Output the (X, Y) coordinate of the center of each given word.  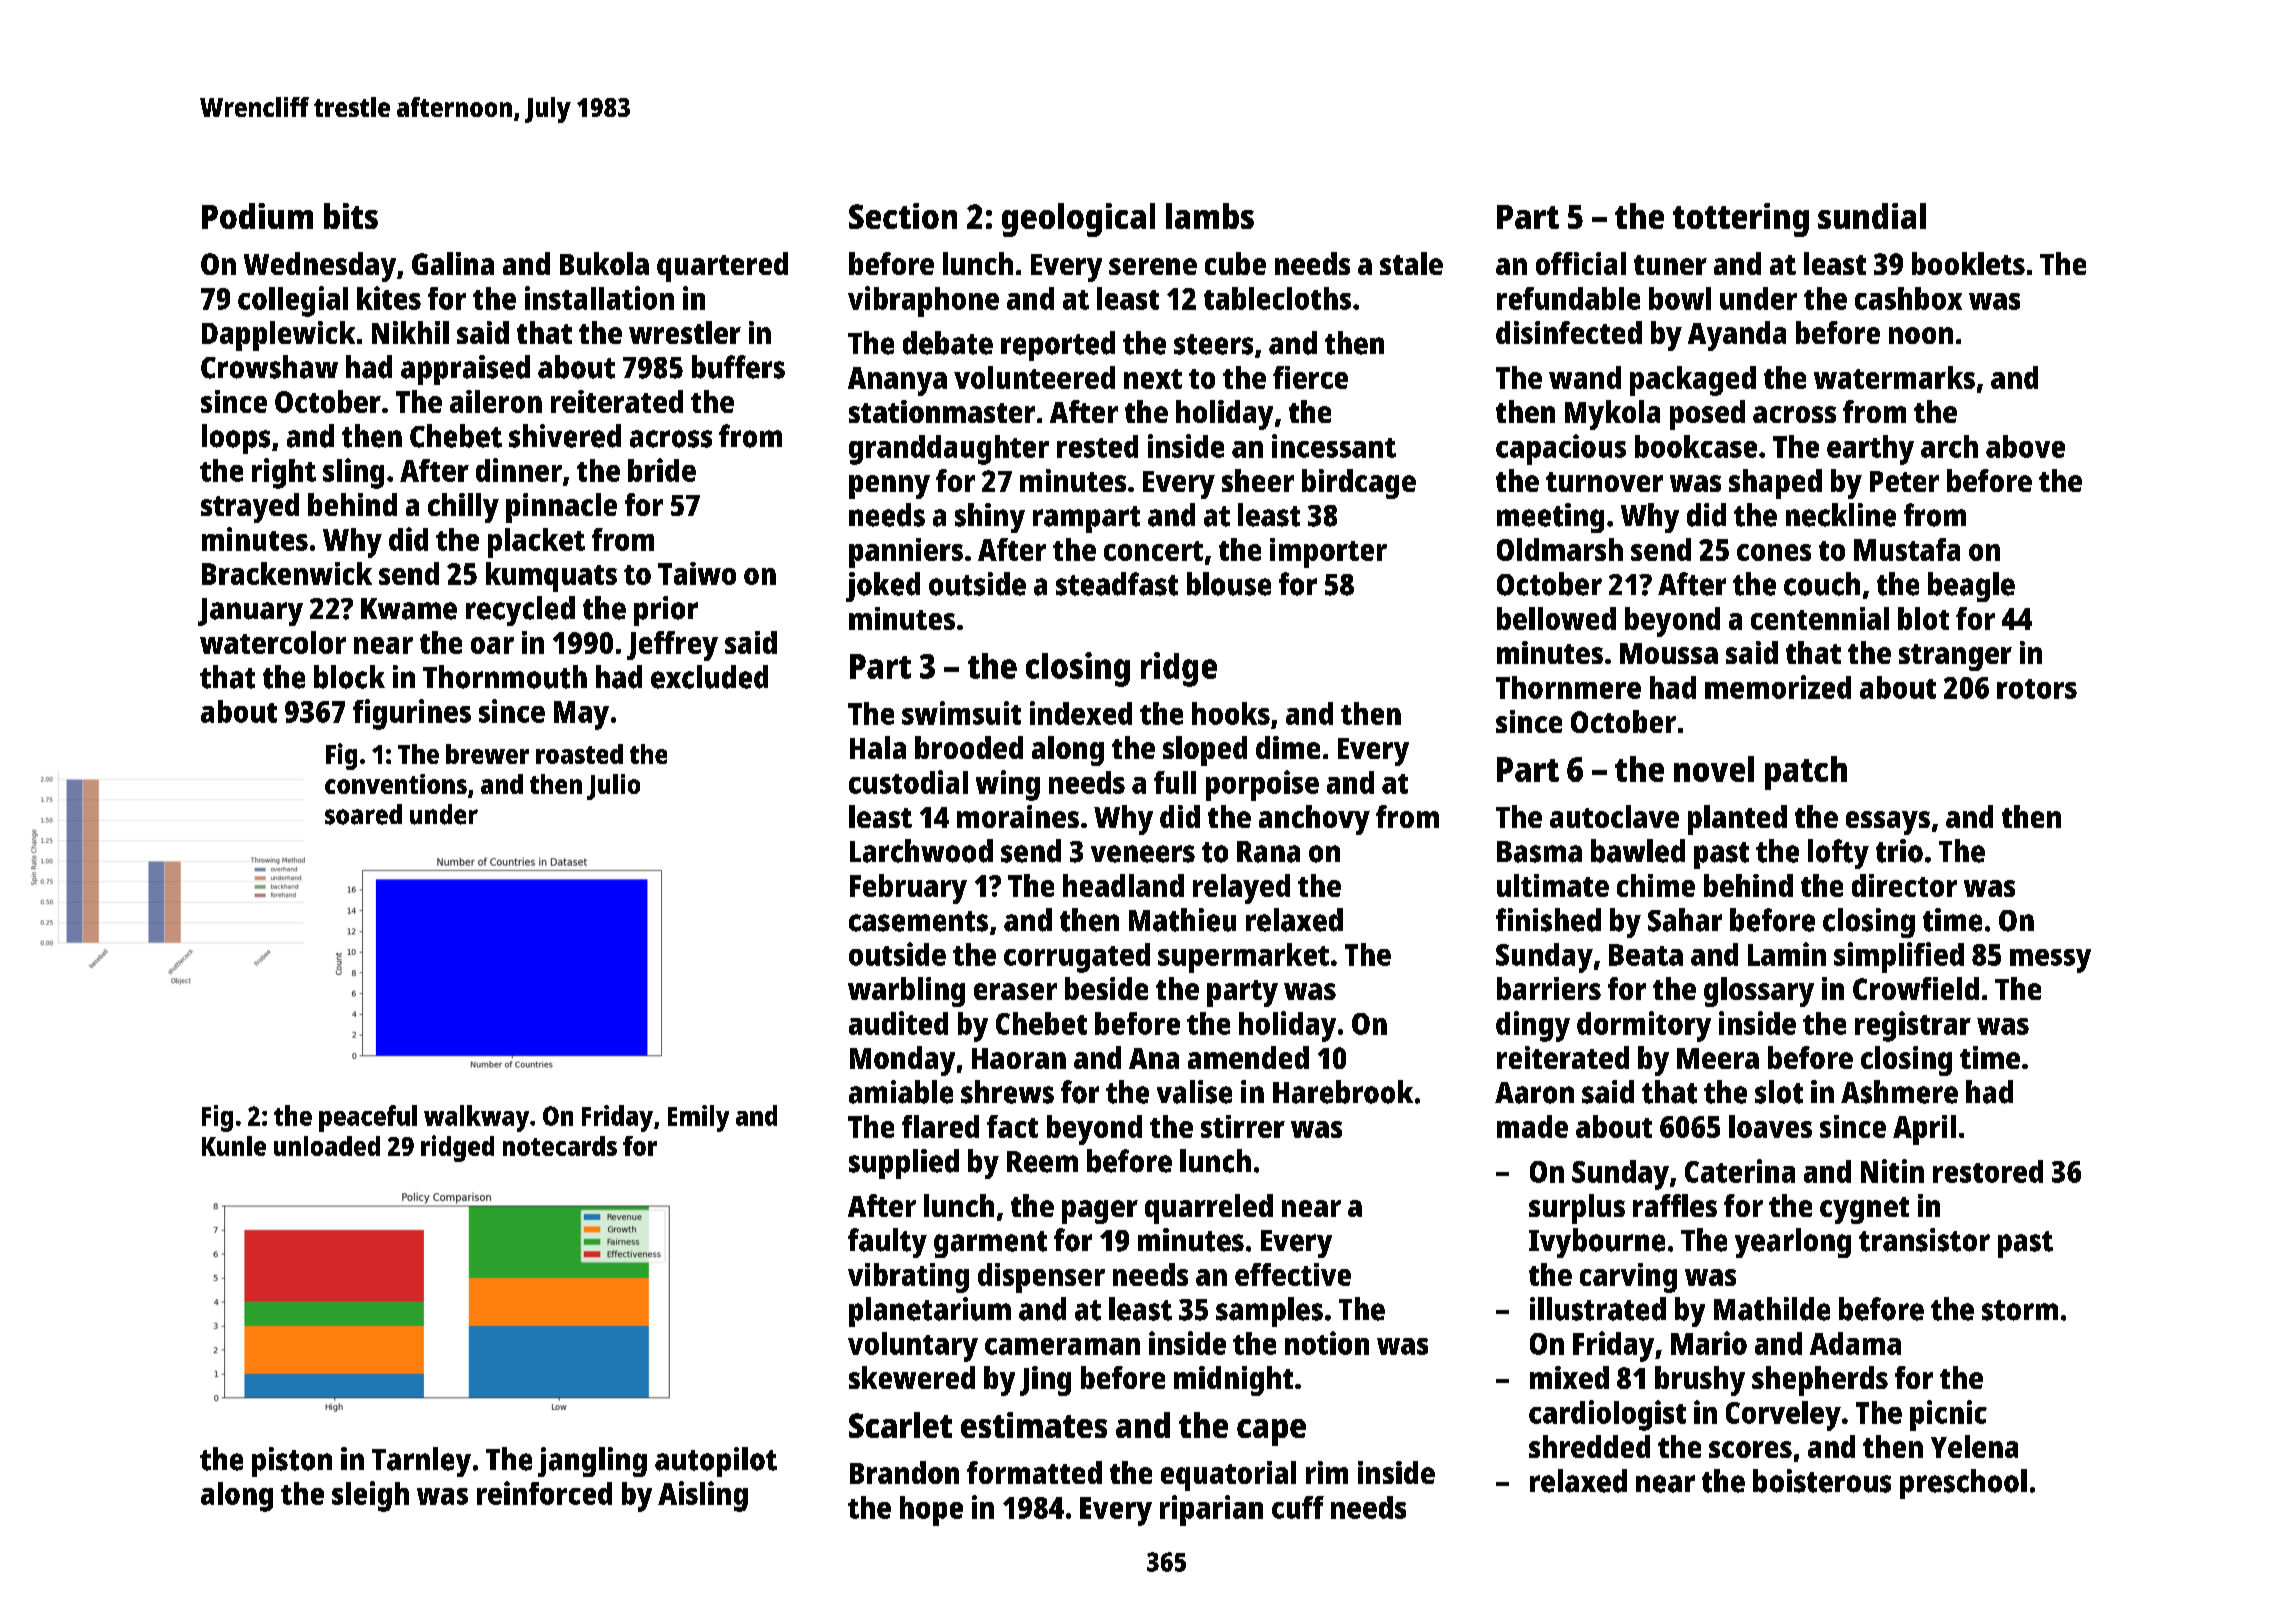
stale (1411, 263)
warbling (906, 992)
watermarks (1894, 377)
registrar (1913, 1026)
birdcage (1359, 484)
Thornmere (1568, 687)
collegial (293, 301)
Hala (878, 747)
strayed (250, 508)
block (349, 677)
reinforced (544, 1493)
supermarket (1243, 958)
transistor (1924, 1240)
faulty (887, 1243)
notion (1327, 1343)
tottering (1741, 220)
